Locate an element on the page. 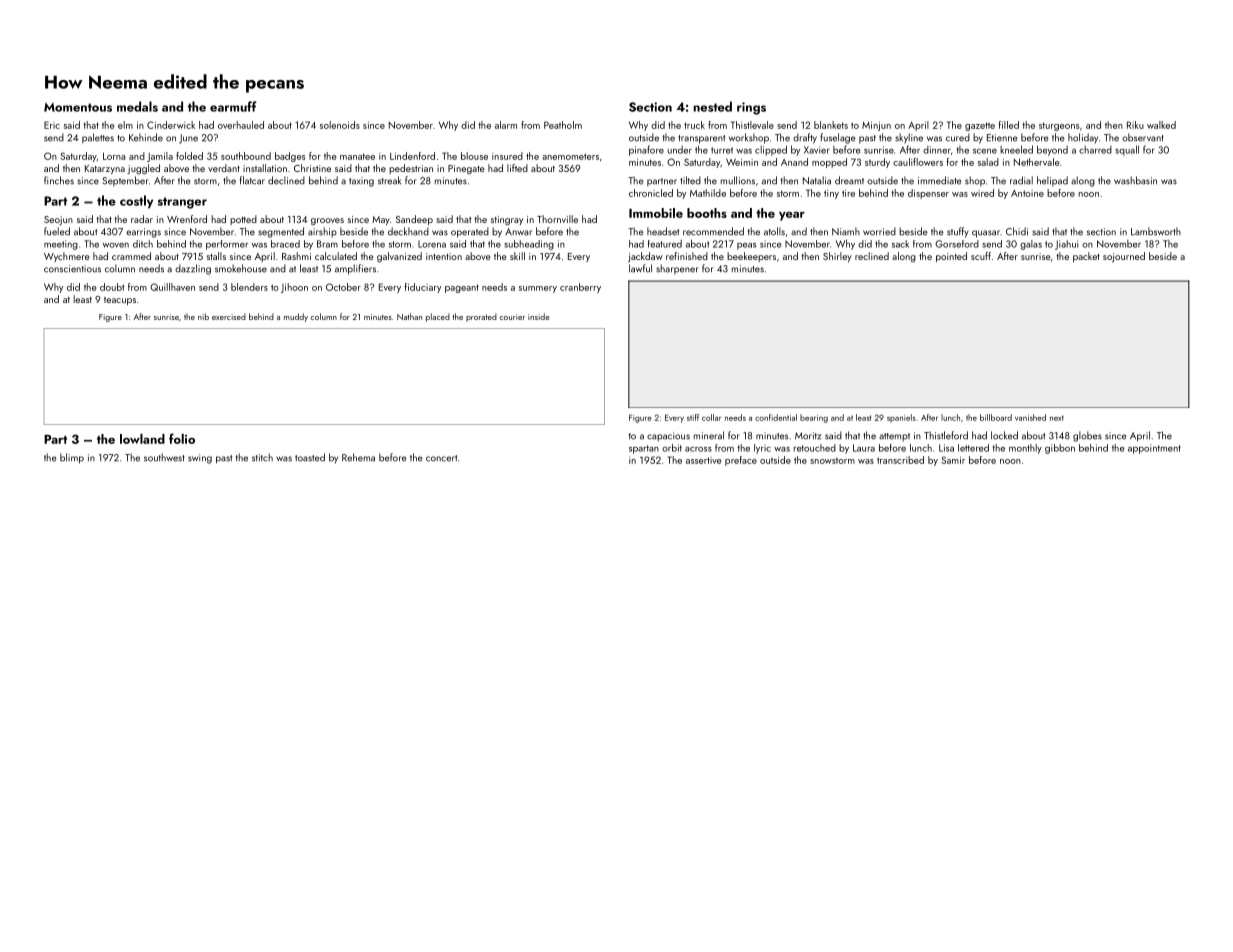 The image size is (1233, 952). amplifiers is located at coordinates (355, 269).
